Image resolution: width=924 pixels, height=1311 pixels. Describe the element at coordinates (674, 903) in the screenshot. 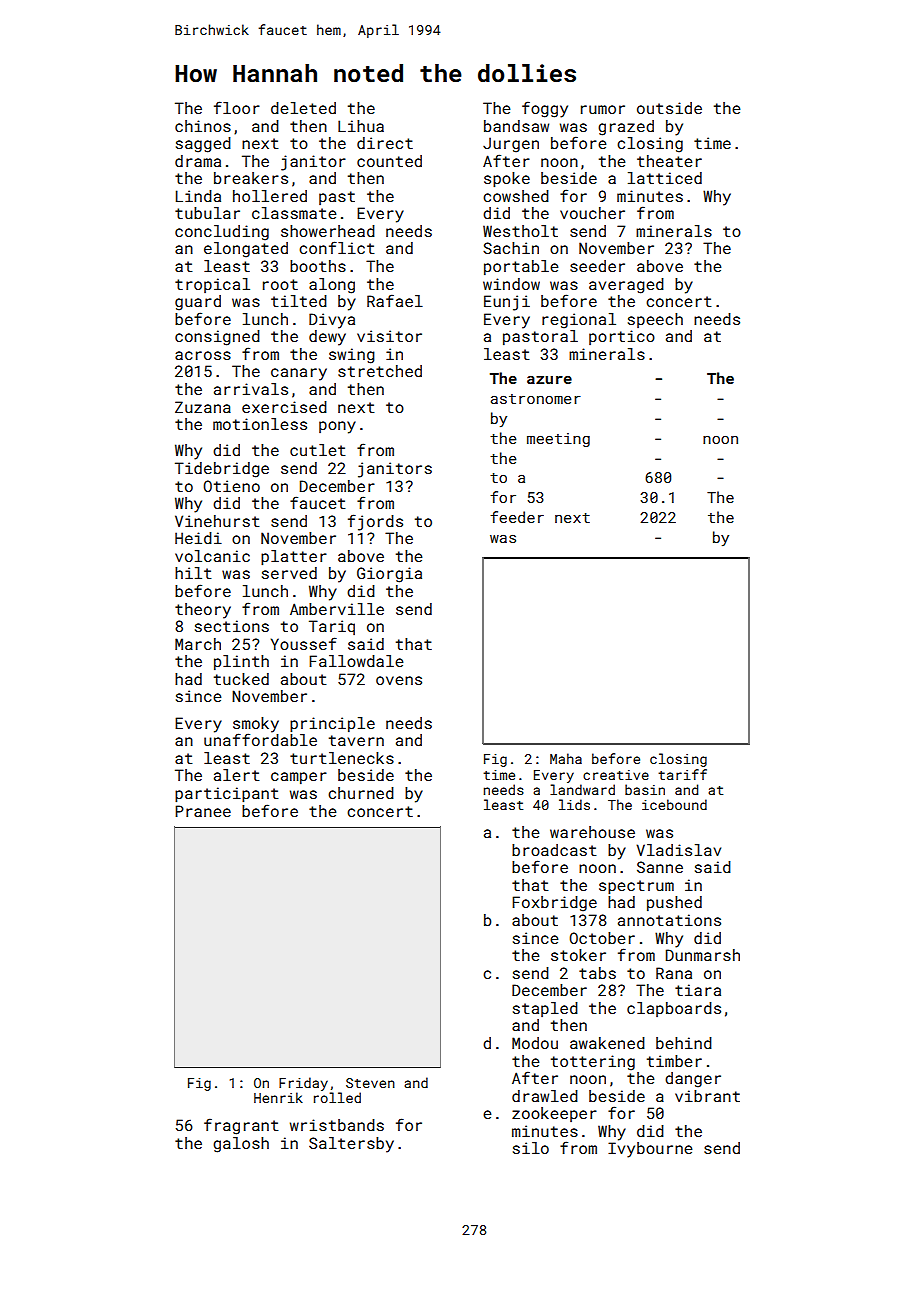

I see `pushed` at that location.
